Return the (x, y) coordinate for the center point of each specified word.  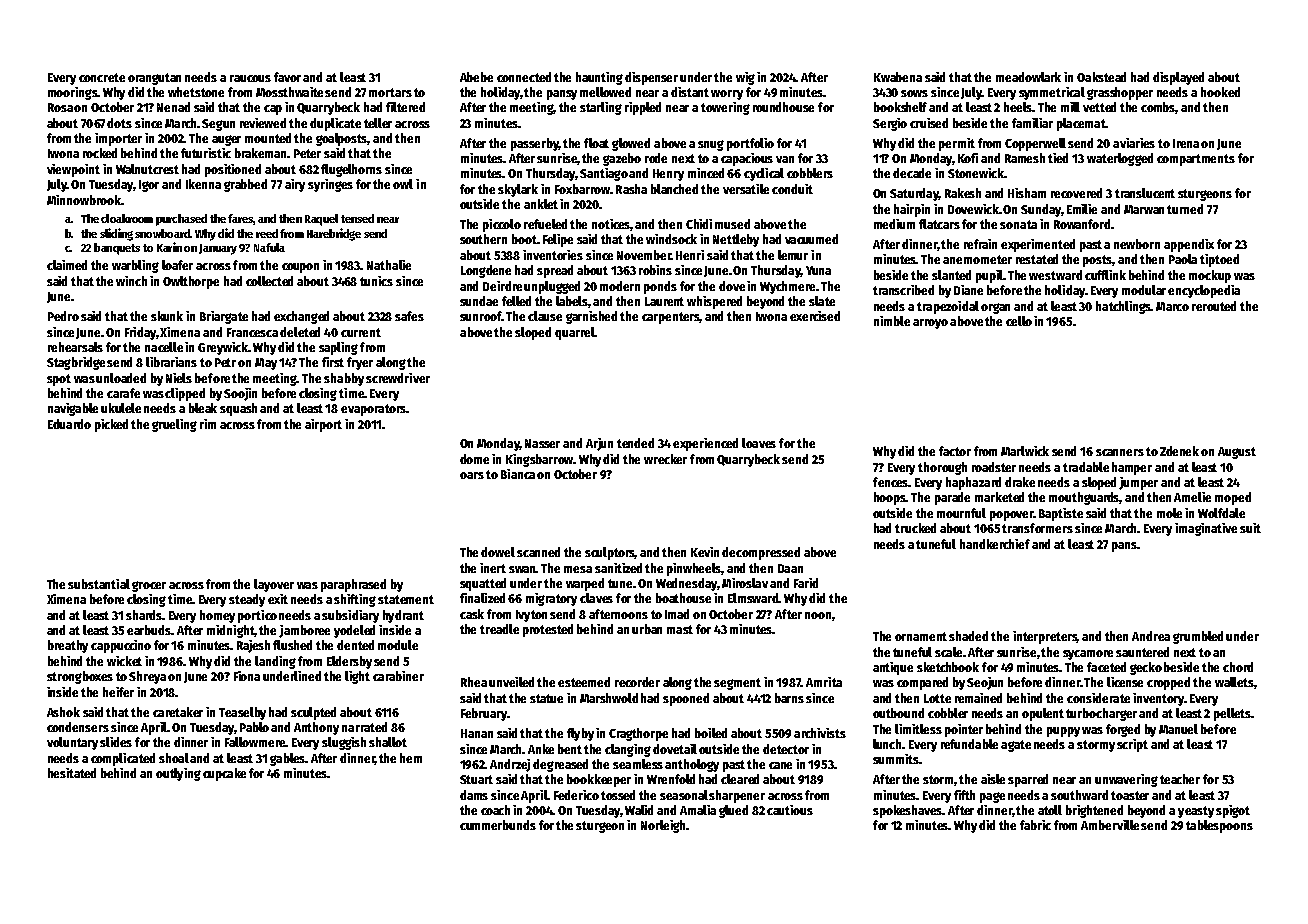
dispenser (651, 78)
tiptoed (1219, 260)
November (644, 255)
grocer (149, 586)
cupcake (224, 774)
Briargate (224, 317)
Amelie (1192, 497)
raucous (250, 78)
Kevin (705, 552)
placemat (1081, 124)
